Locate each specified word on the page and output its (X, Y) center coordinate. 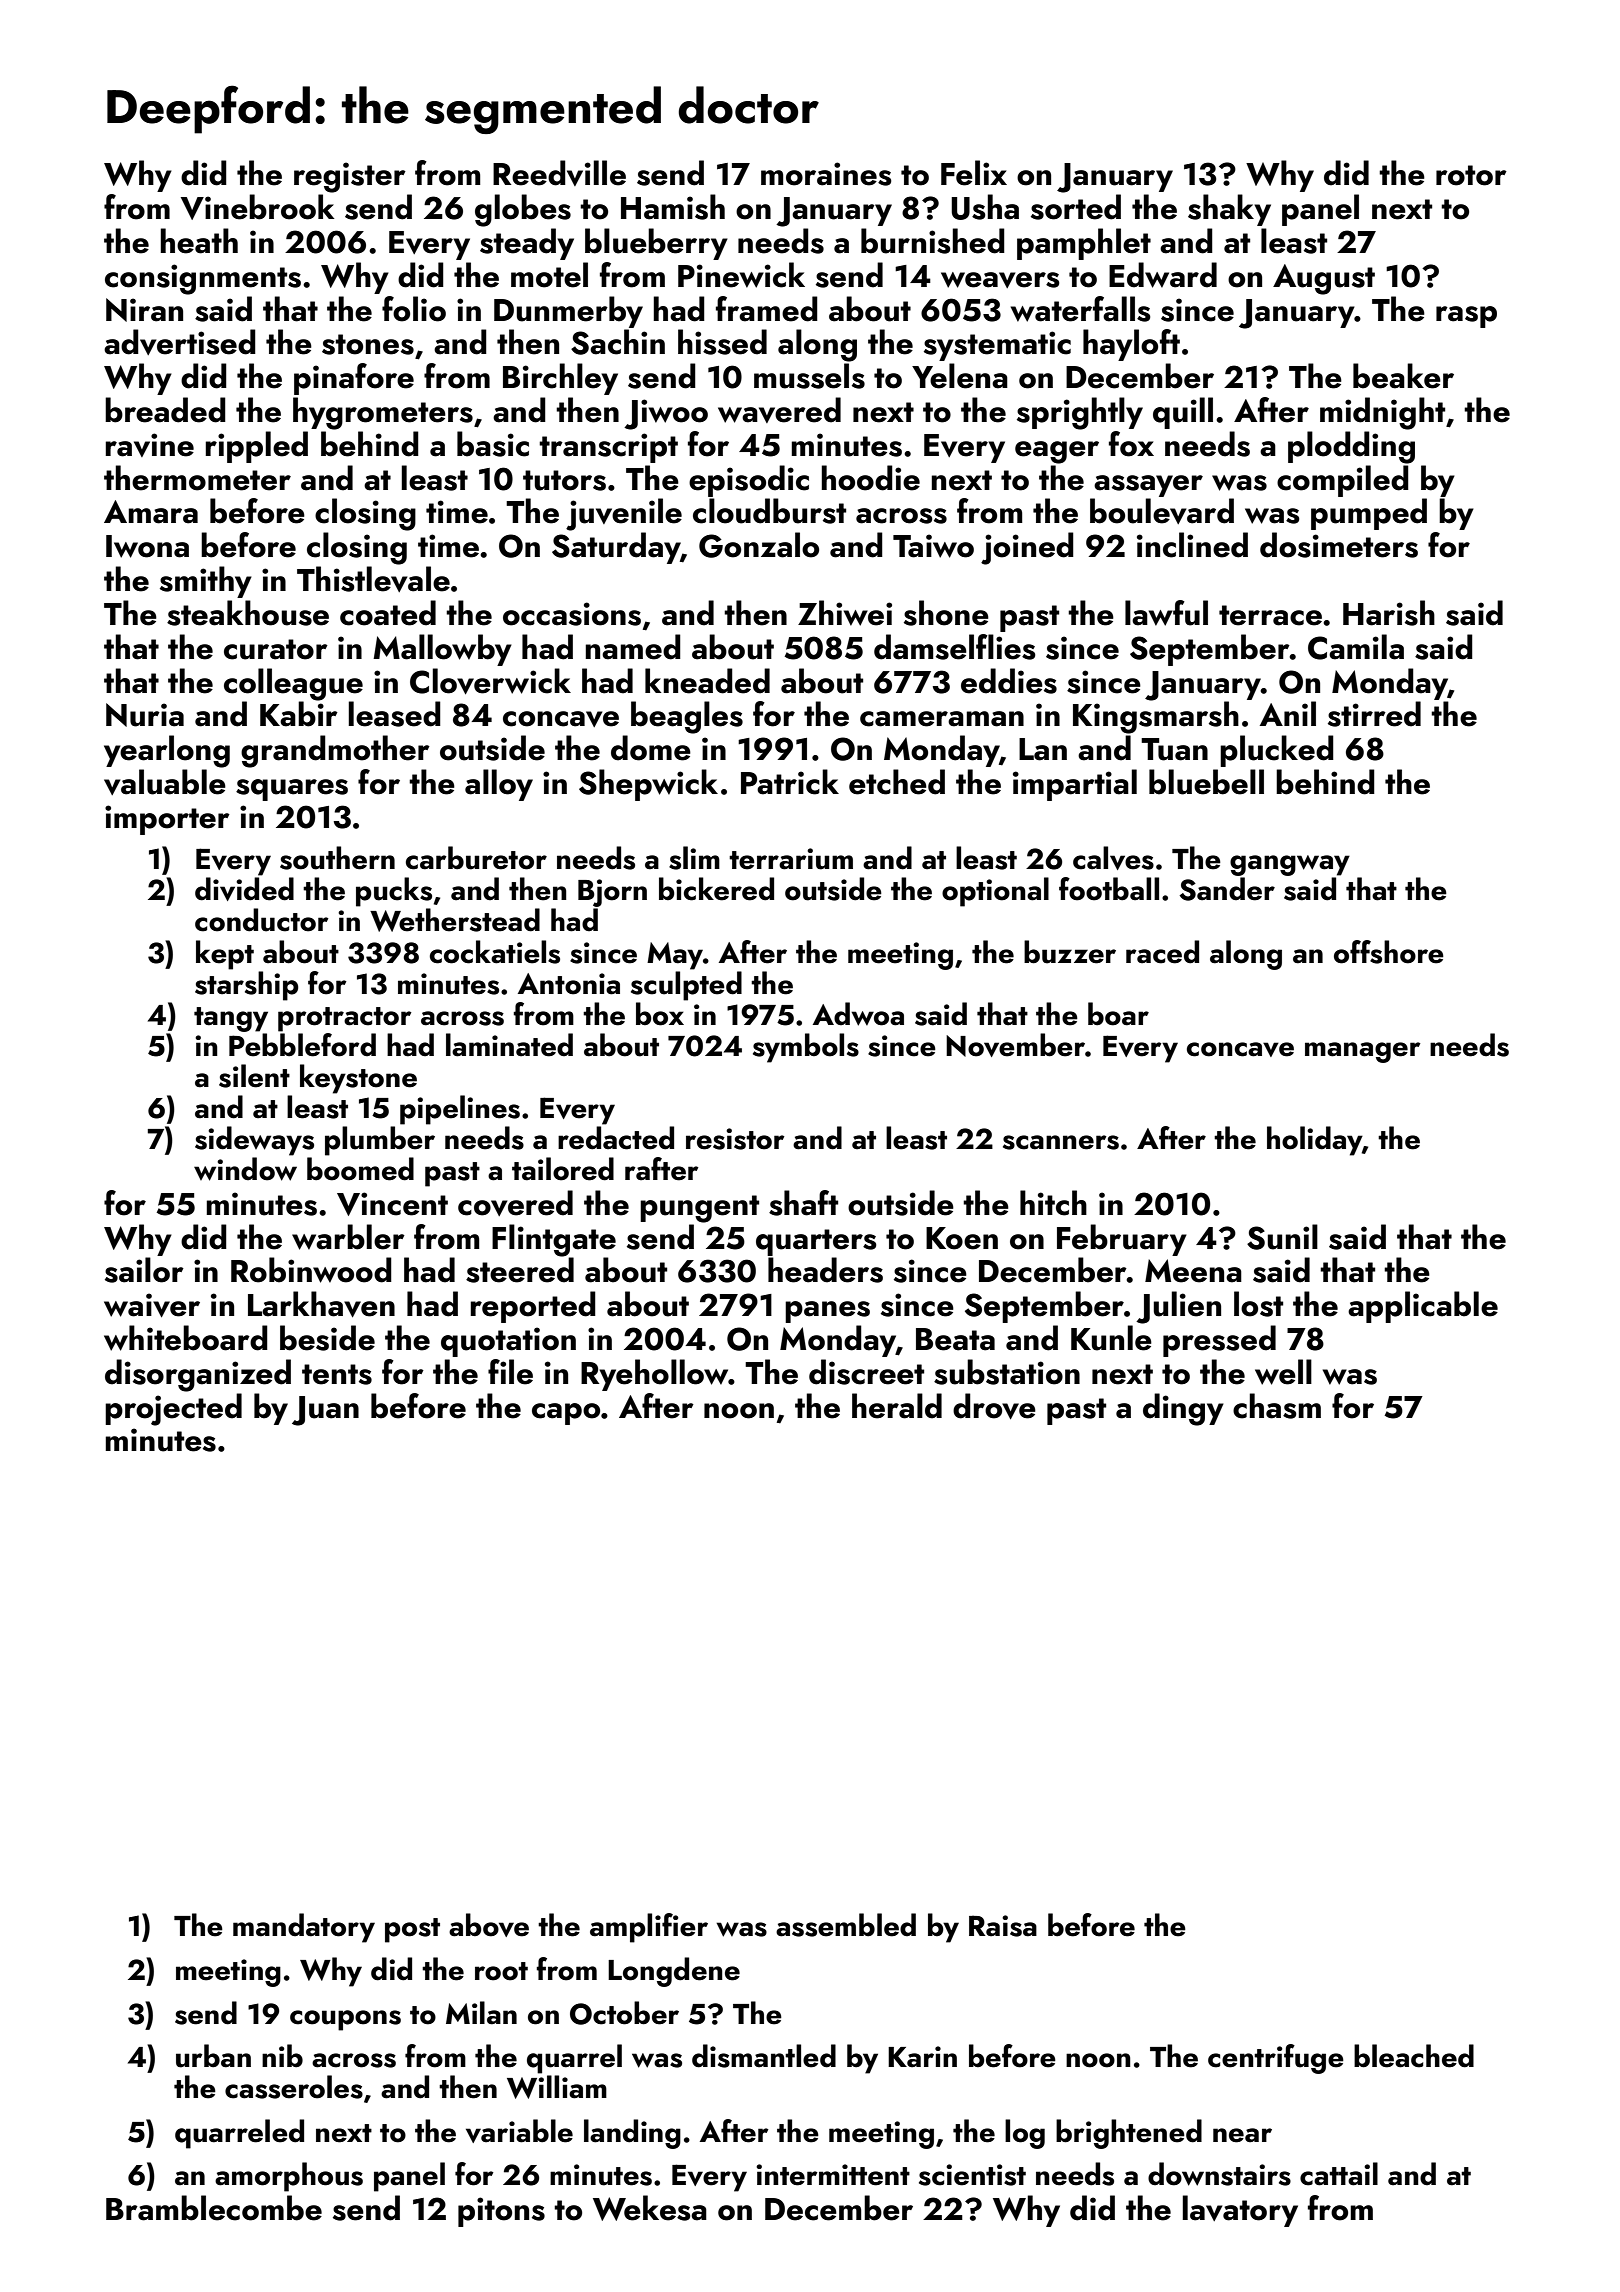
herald (897, 1406)
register (350, 177)
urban (213, 2056)
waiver (152, 1305)
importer (167, 820)
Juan (325, 1411)
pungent (699, 1209)
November (1015, 1045)
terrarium (791, 859)
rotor (1471, 175)
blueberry (656, 244)
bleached (1414, 2056)
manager (1363, 1052)
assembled (846, 1925)
